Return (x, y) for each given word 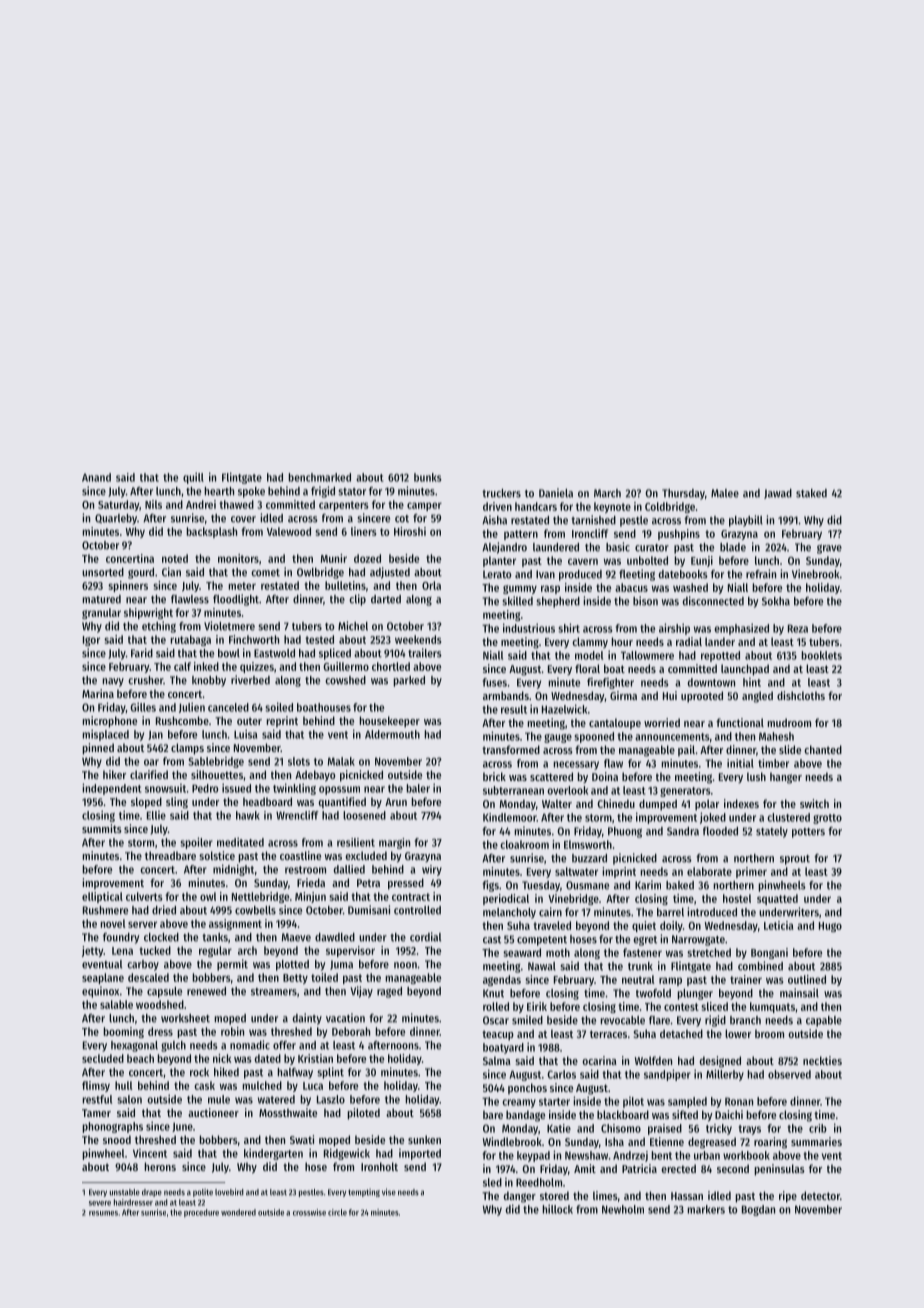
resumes (103, 1213)
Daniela (556, 493)
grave (829, 549)
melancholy (509, 913)
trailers (425, 653)
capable (824, 1021)
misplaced (105, 735)
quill (193, 478)
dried (164, 910)
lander (720, 641)
